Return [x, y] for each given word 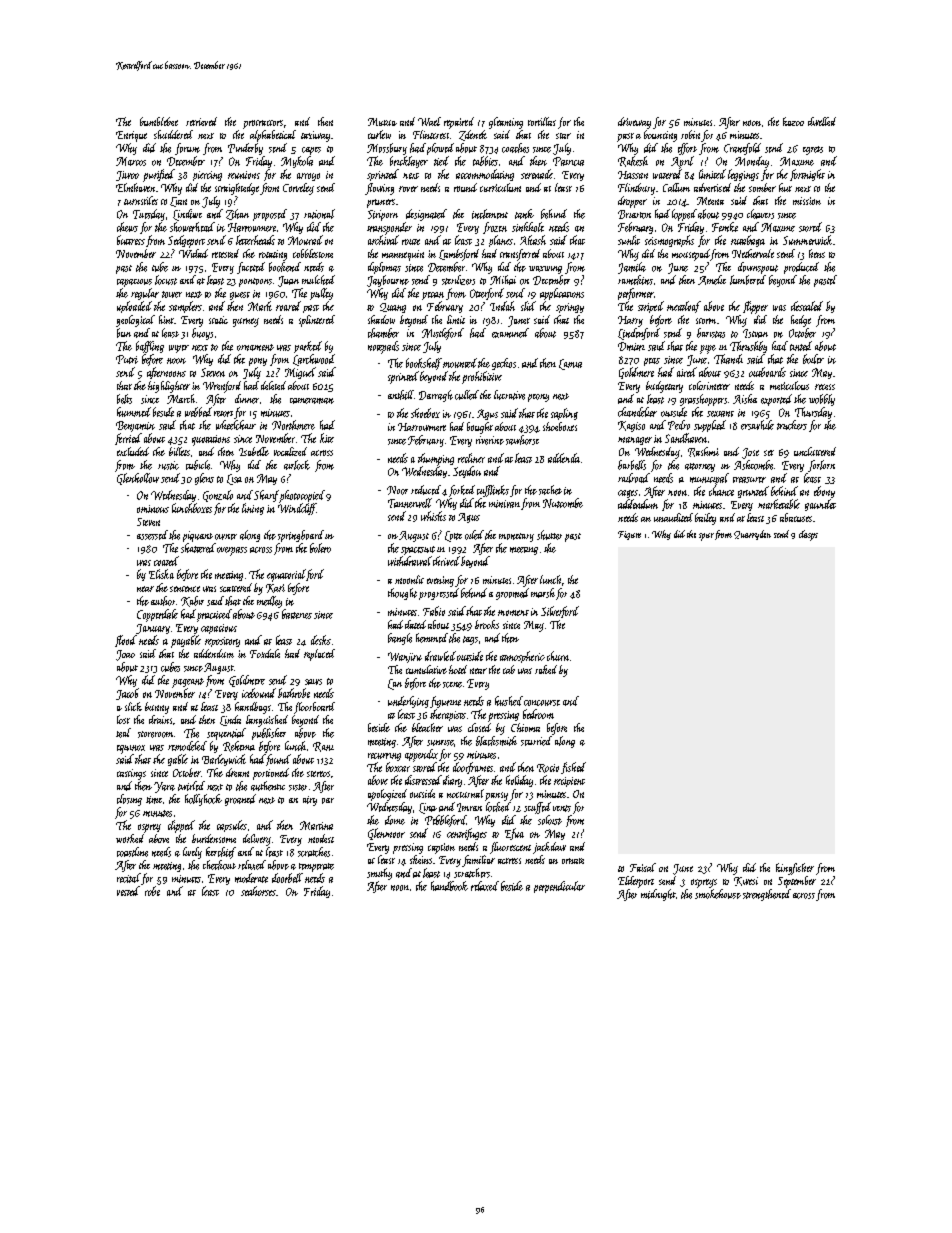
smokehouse [718, 894]
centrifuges [467, 834]
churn [558, 656]
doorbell [287, 878]
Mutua [382, 122]
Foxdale [265, 653]
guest [240, 296]
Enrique [131, 136]
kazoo [793, 121]
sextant [720, 414]
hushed [509, 701]
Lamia [570, 364]
